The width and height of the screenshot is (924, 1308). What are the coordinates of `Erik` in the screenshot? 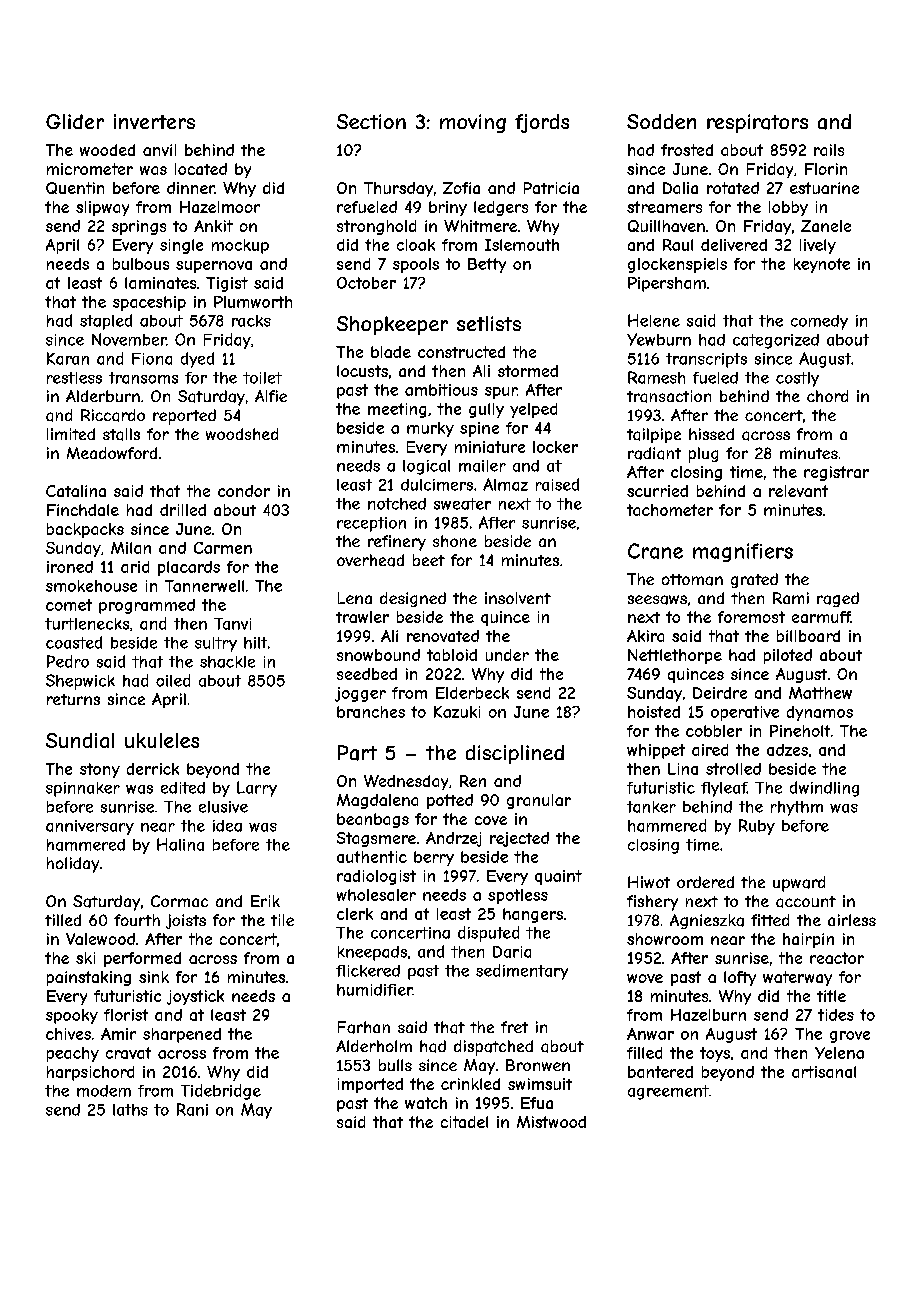 It's located at (265, 901).
